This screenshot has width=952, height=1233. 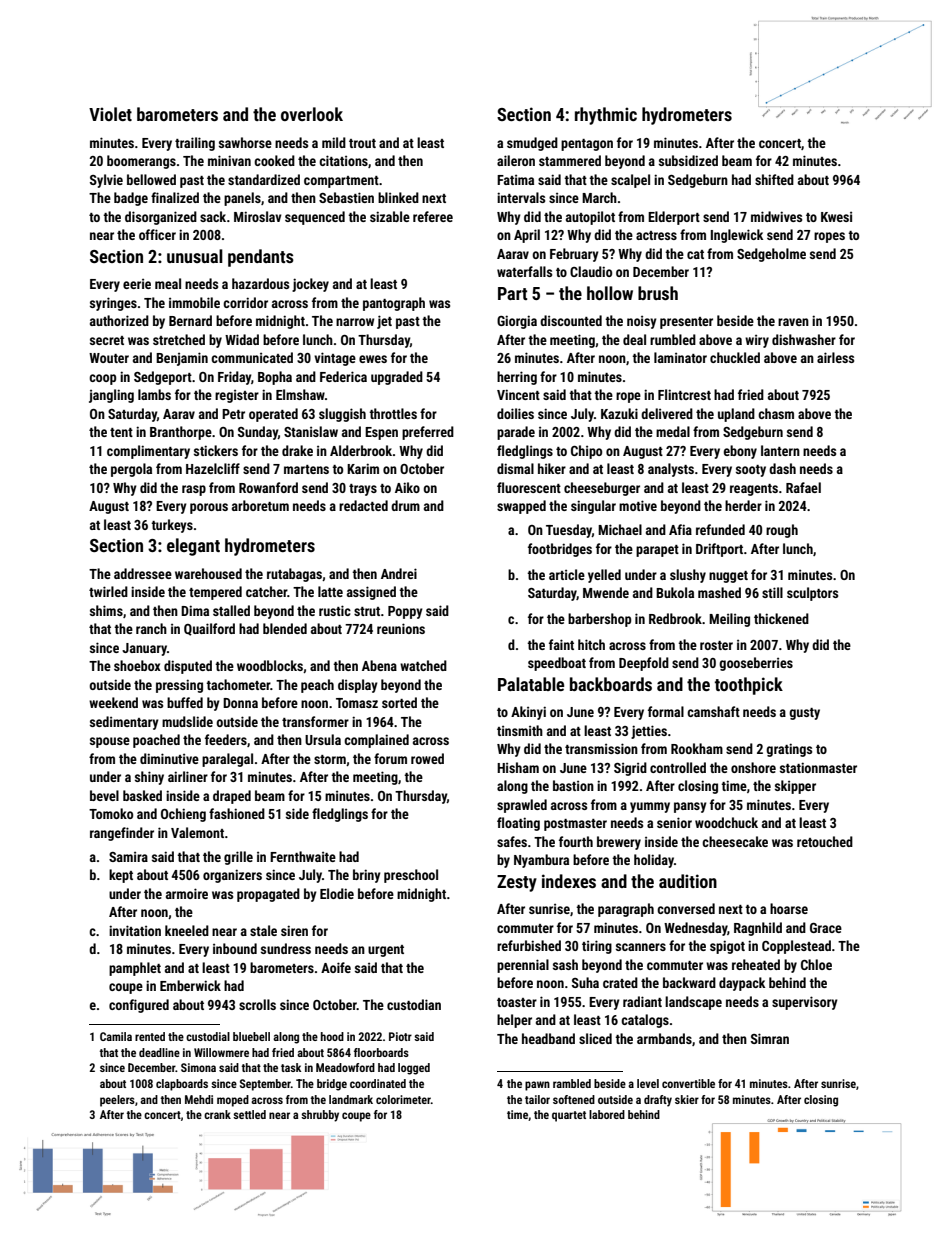 I want to click on medal, so click(x=673, y=431).
